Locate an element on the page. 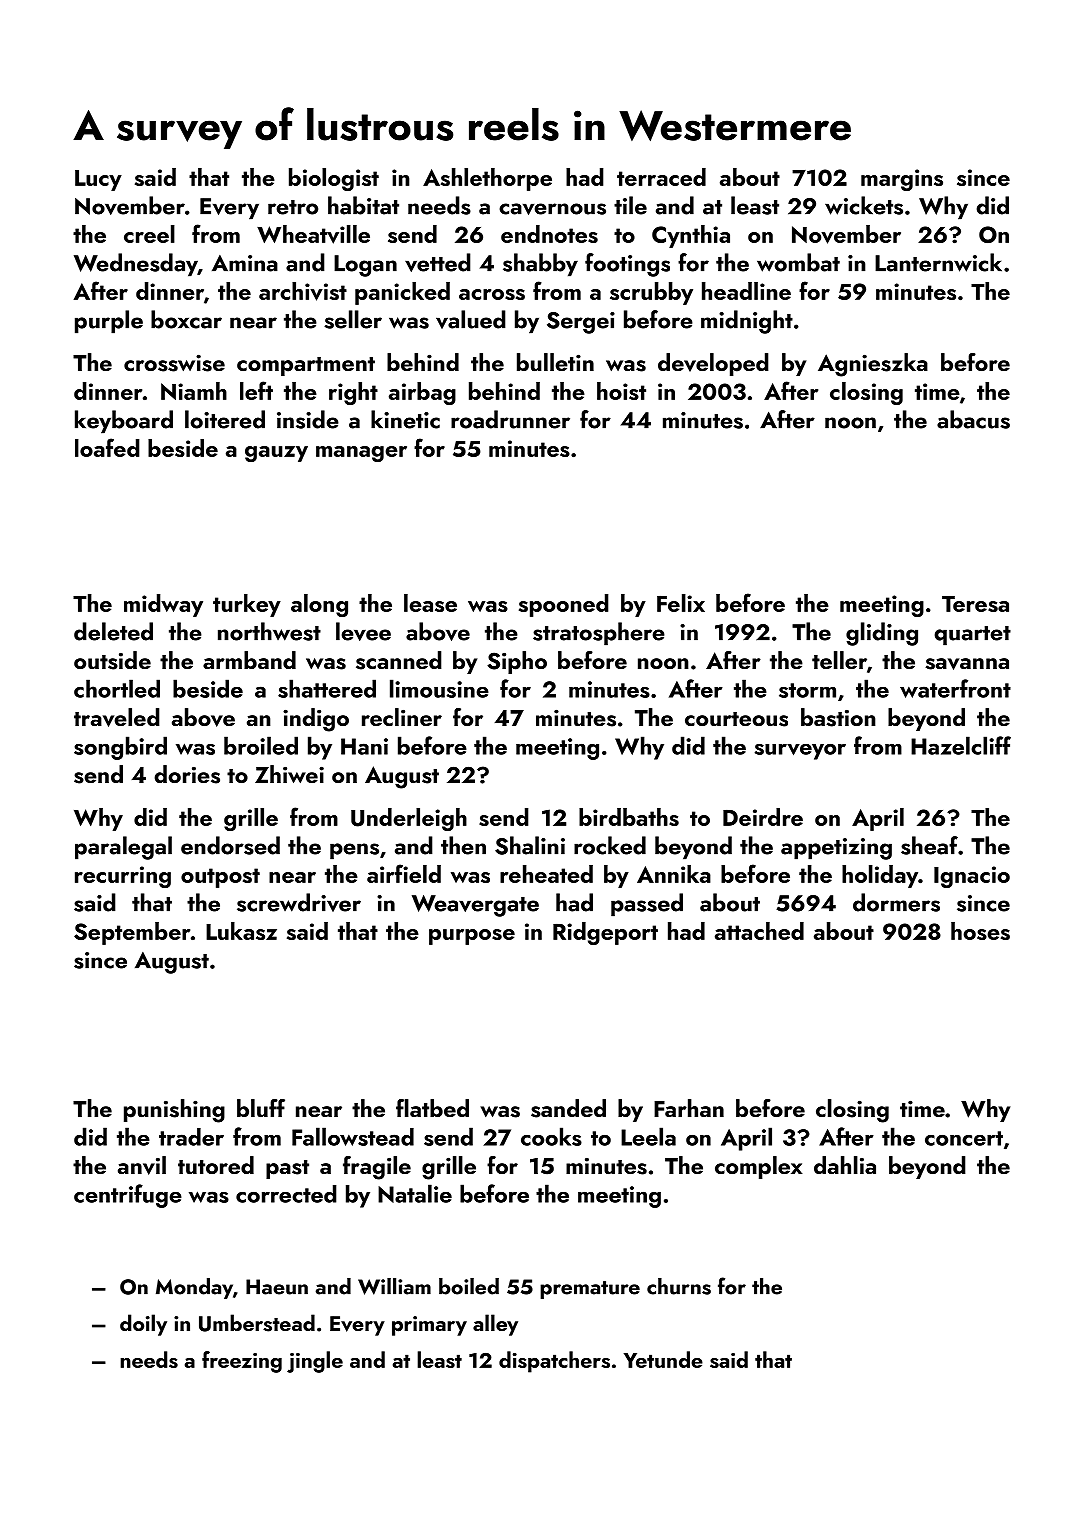  Yetunde is located at coordinates (663, 1359).
